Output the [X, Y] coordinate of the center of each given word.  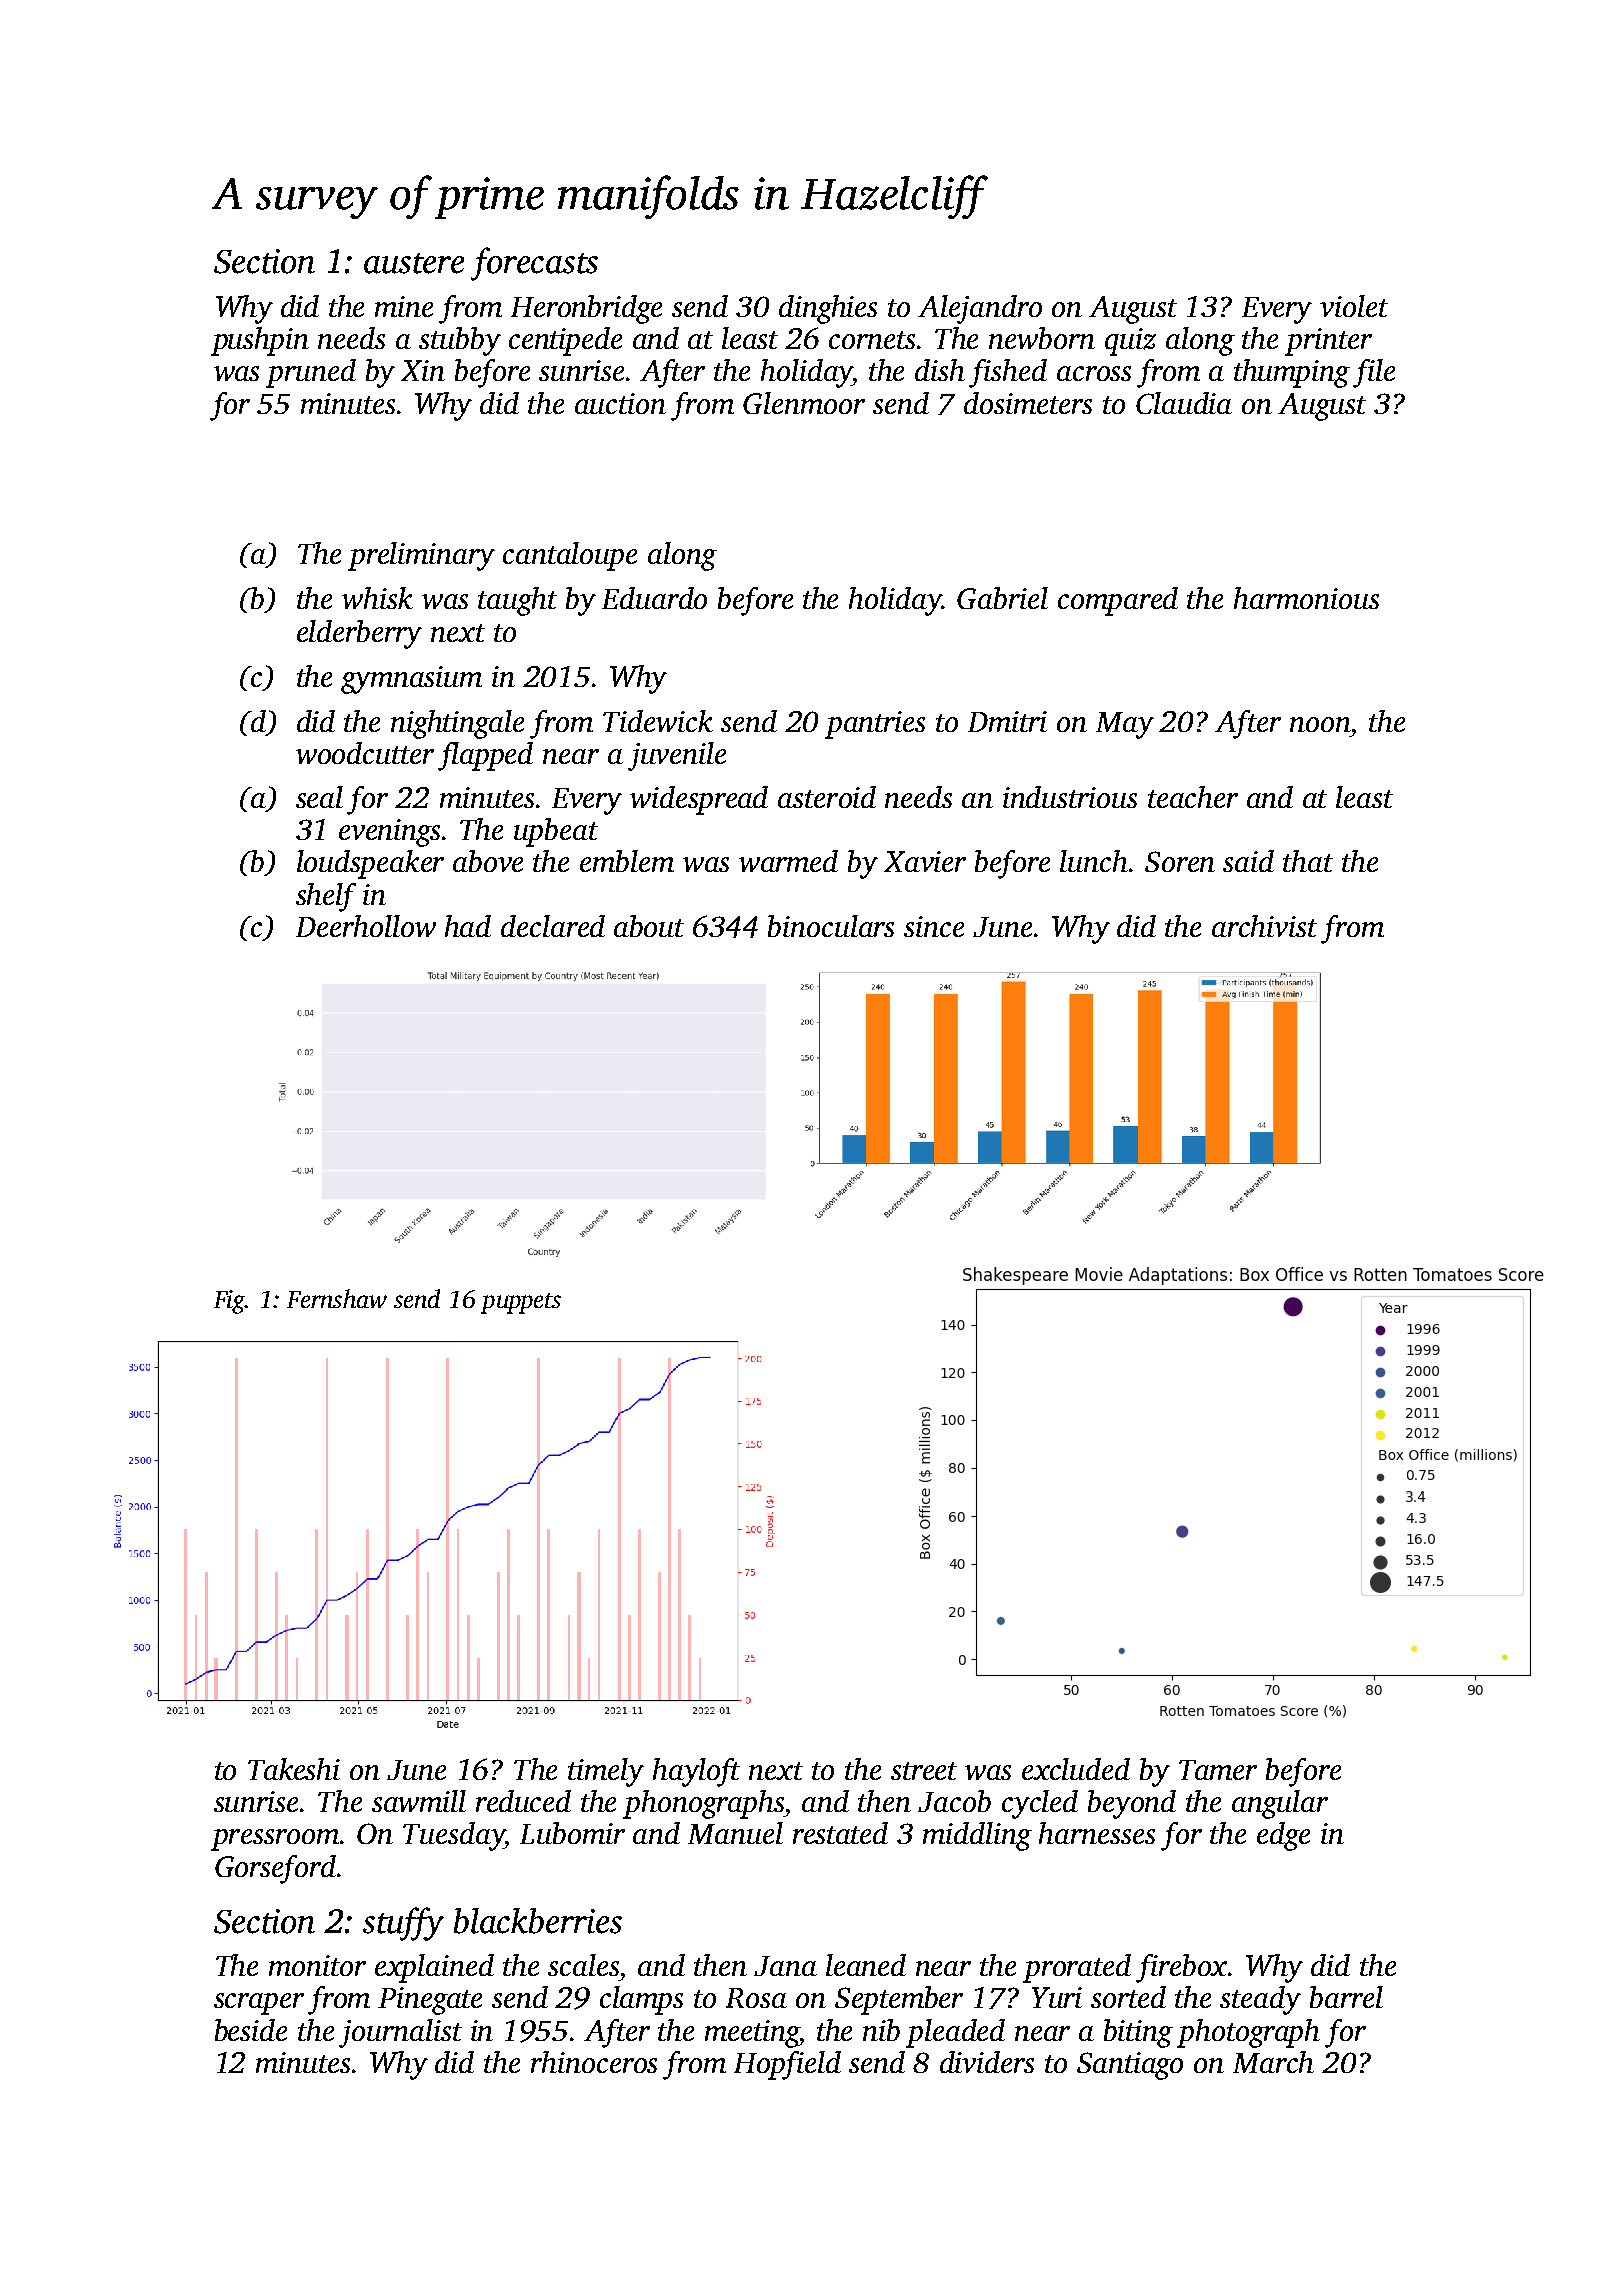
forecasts [534, 264]
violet [1354, 306]
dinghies [828, 309]
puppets [521, 1303]
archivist [1264, 926]
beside [251, 2030]
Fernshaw [337, 1298]
